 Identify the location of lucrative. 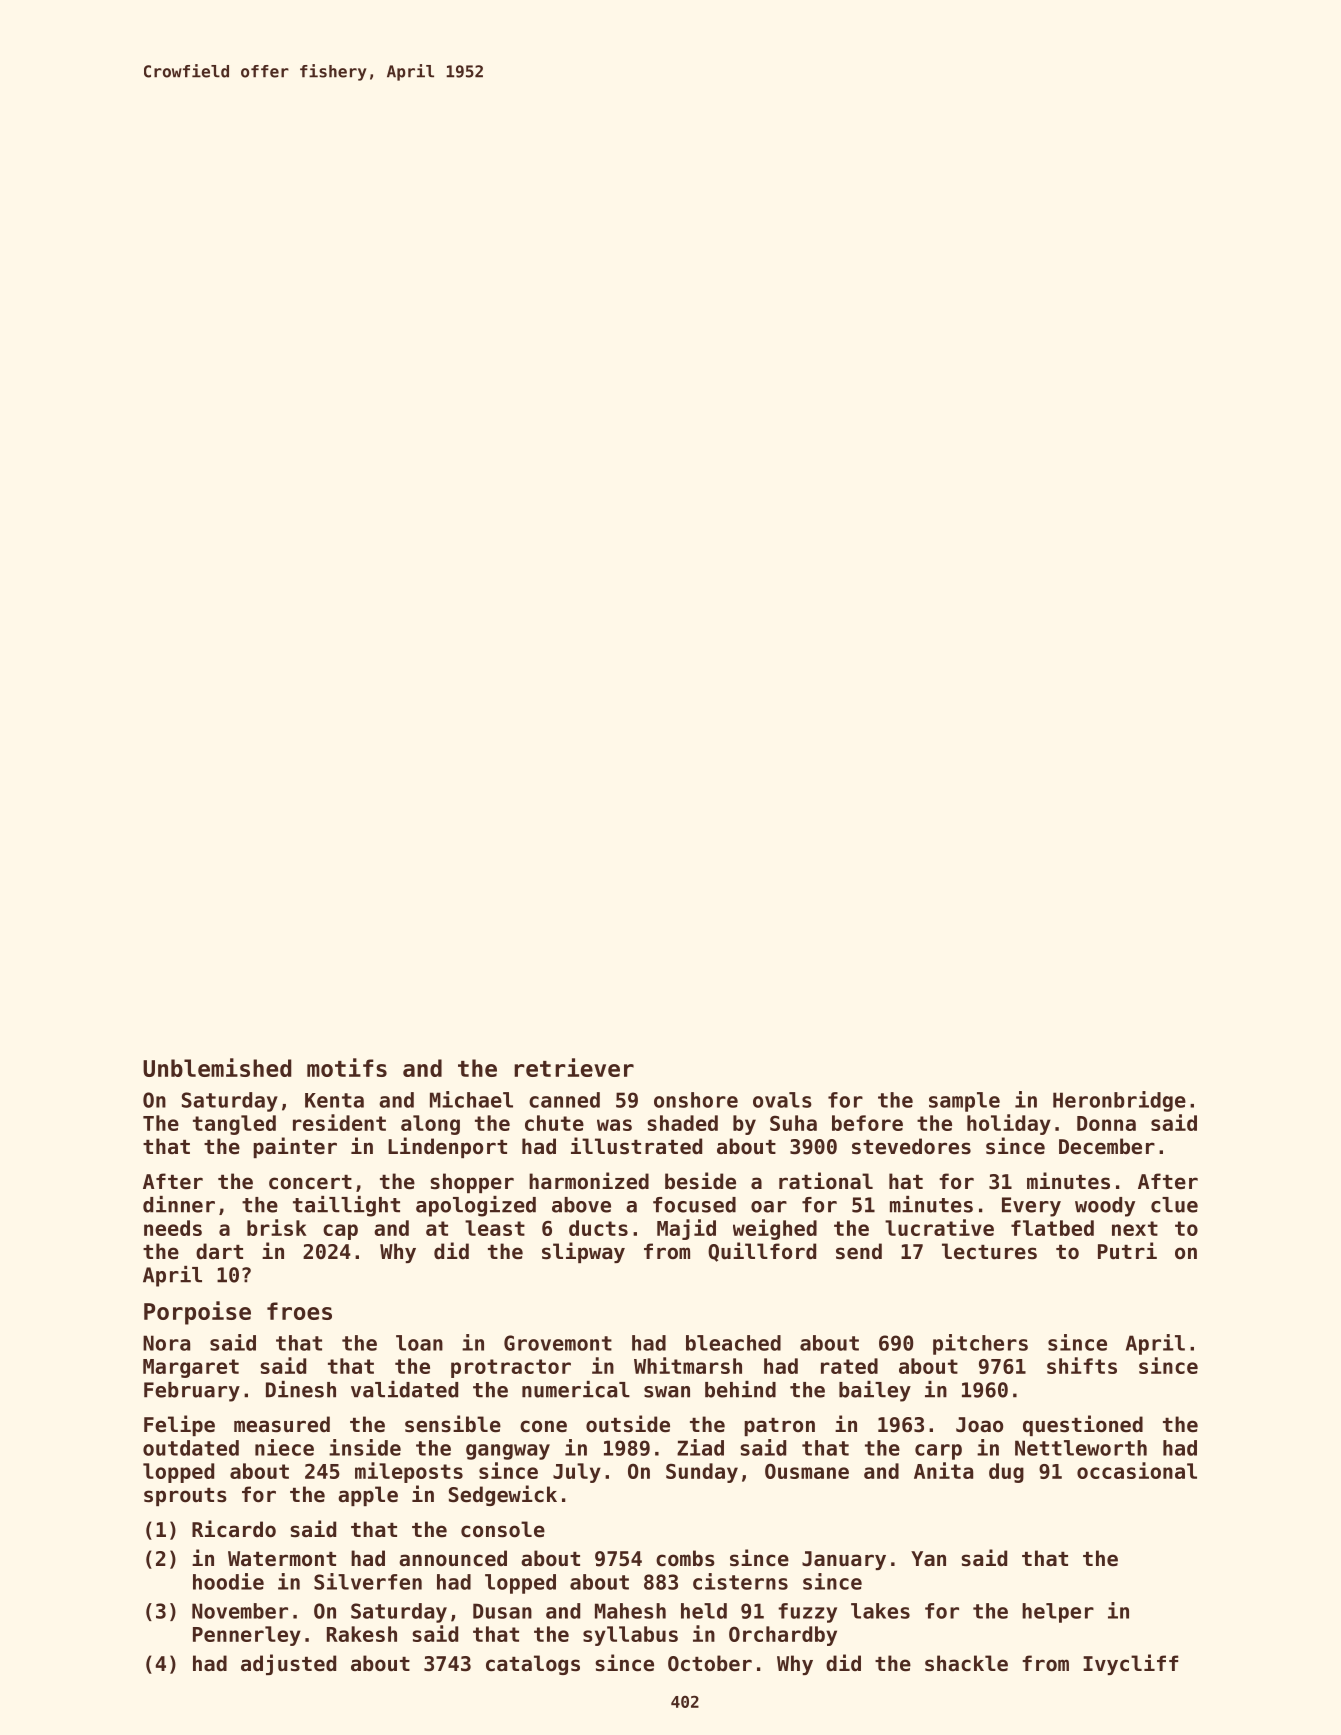
(939, 1227).
